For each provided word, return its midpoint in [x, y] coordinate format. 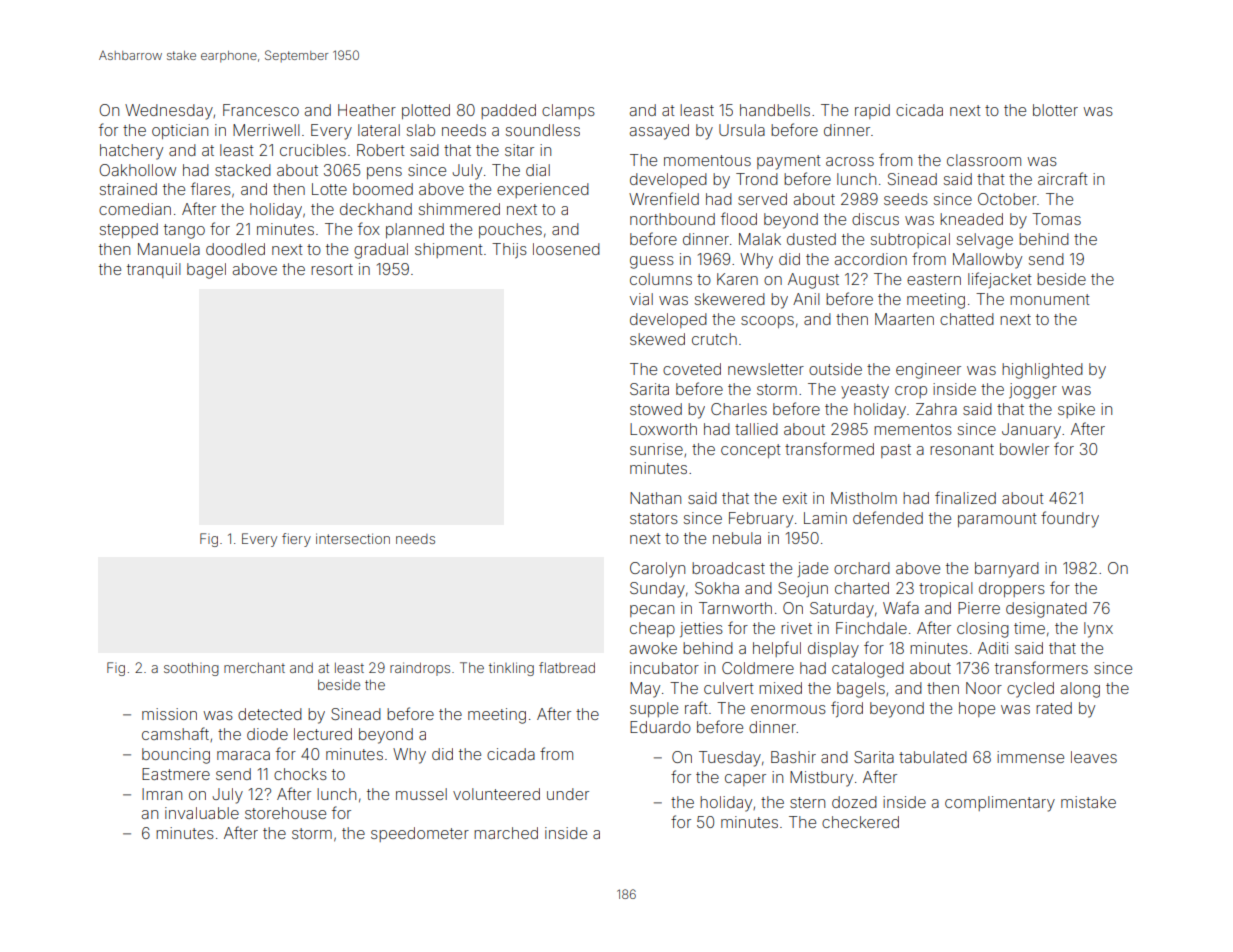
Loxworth [663, 429]
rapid [872, 111]
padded [508, 111]
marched [506, 833]
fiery [296, 540]
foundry [1070, 519]
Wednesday [169, 112]
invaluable [202, 813]
